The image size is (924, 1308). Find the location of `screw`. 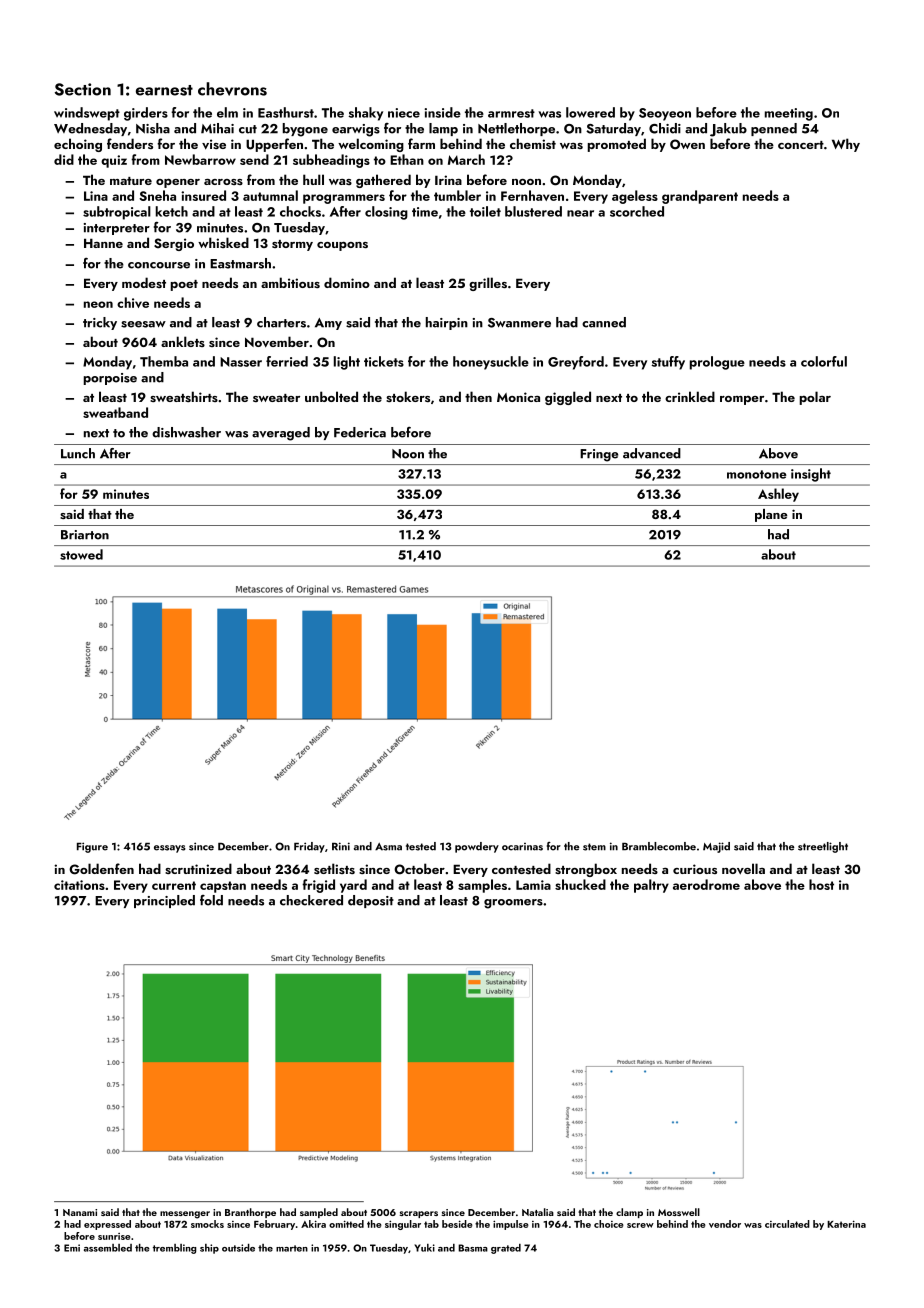

screw is located at coordinates (640, 1225).
